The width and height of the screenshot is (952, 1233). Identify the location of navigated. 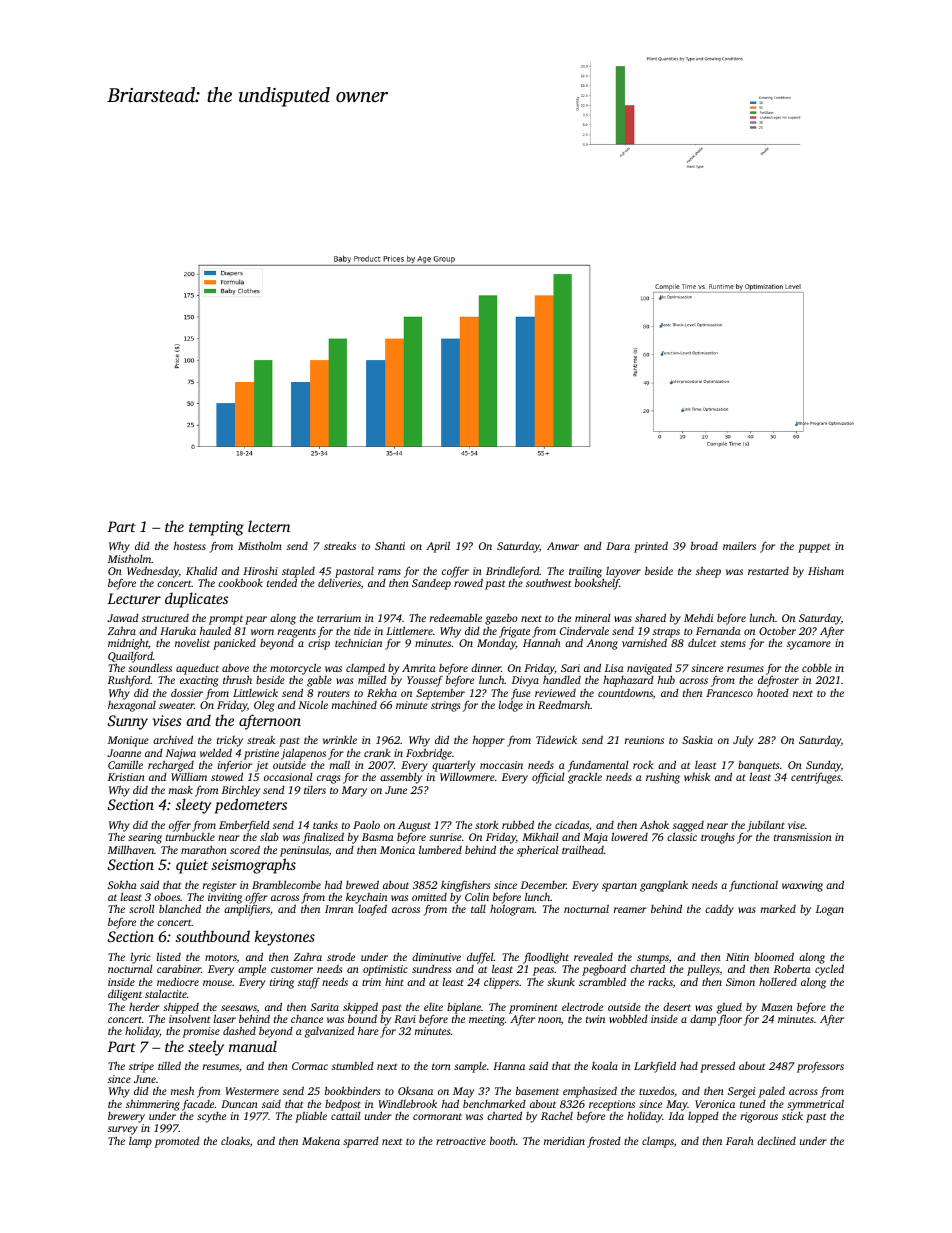
(649, 669).
